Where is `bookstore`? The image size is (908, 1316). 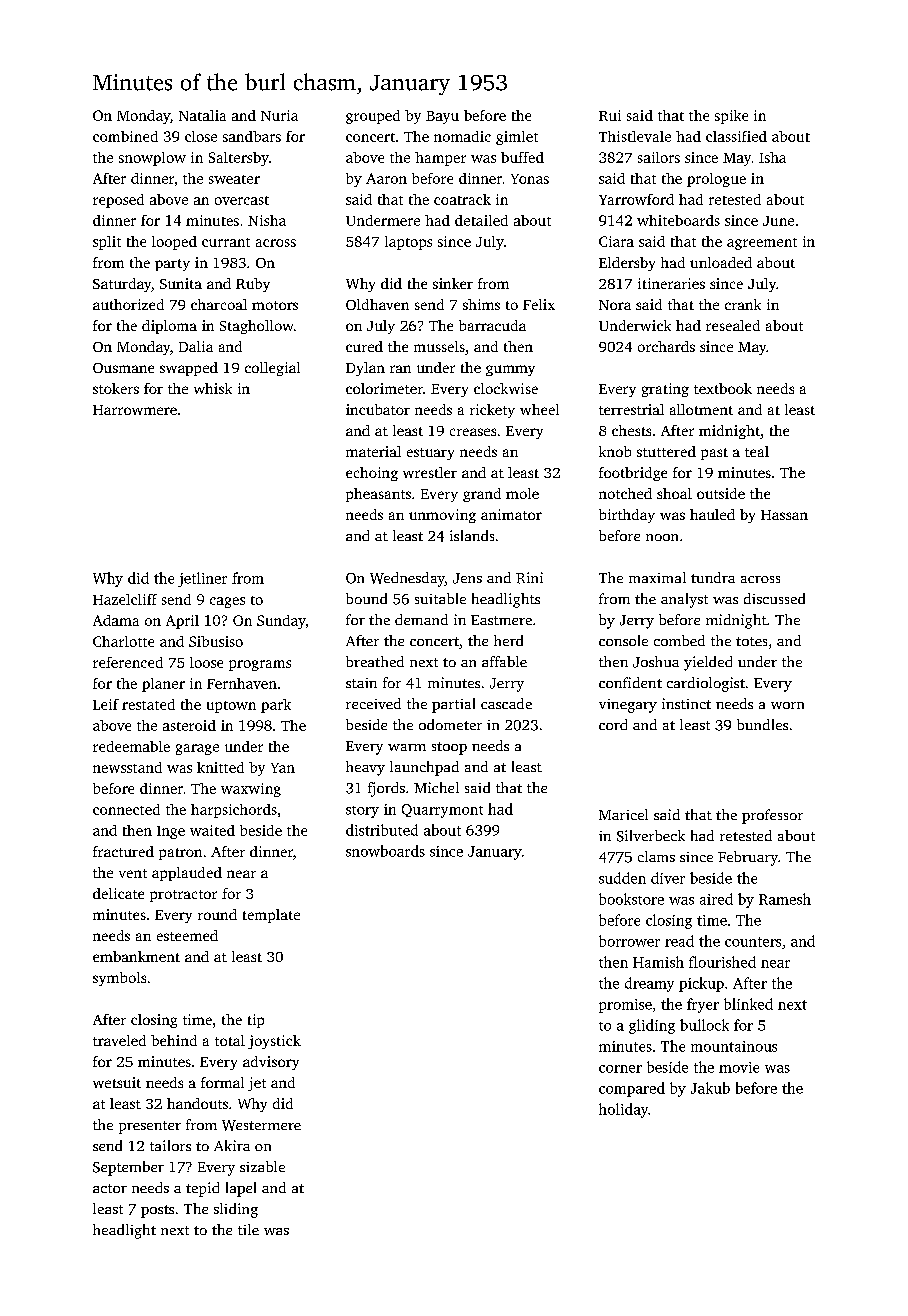 bookstore is located at coordinates (631, 899).
